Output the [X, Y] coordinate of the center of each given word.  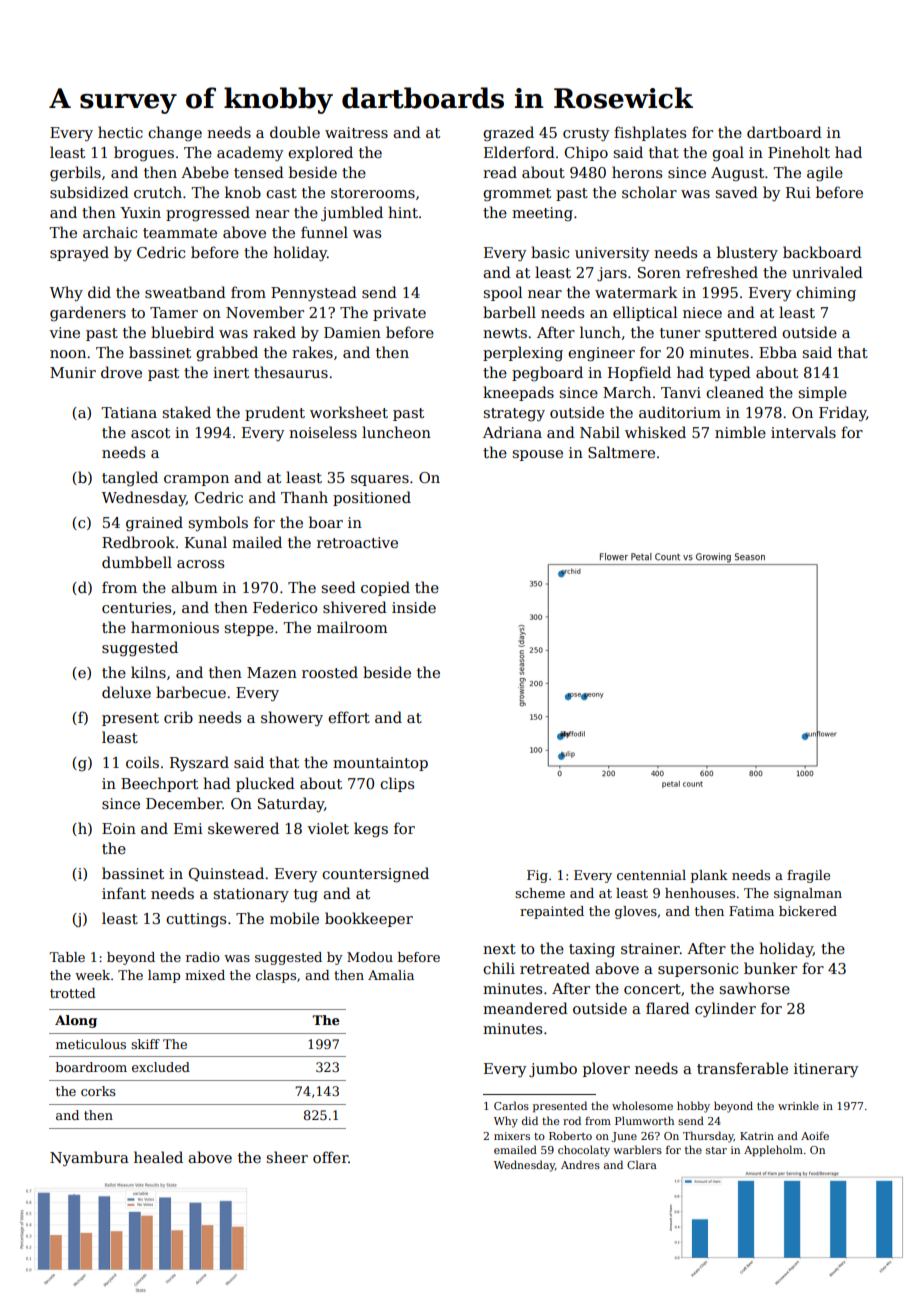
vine [64, 332]
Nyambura [89, 1159]
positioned [372, 498]
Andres [580, 1164]
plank [709, 876]
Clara [642, 1164]
